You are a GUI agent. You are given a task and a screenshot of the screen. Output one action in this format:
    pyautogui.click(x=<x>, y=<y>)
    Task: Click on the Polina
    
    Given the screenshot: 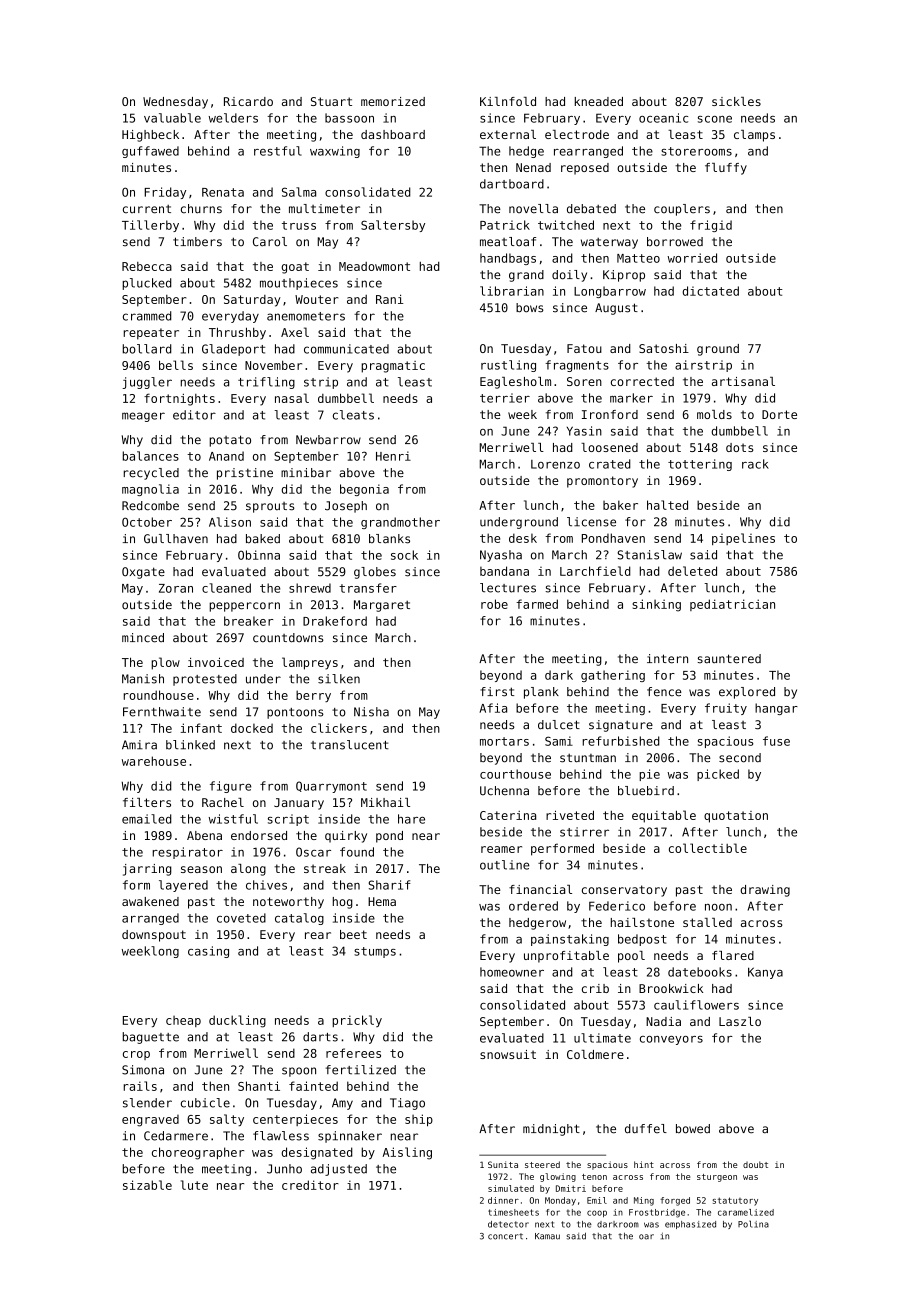 What is the action you would take?
    pyautogui.click(x=753, y=1224)
